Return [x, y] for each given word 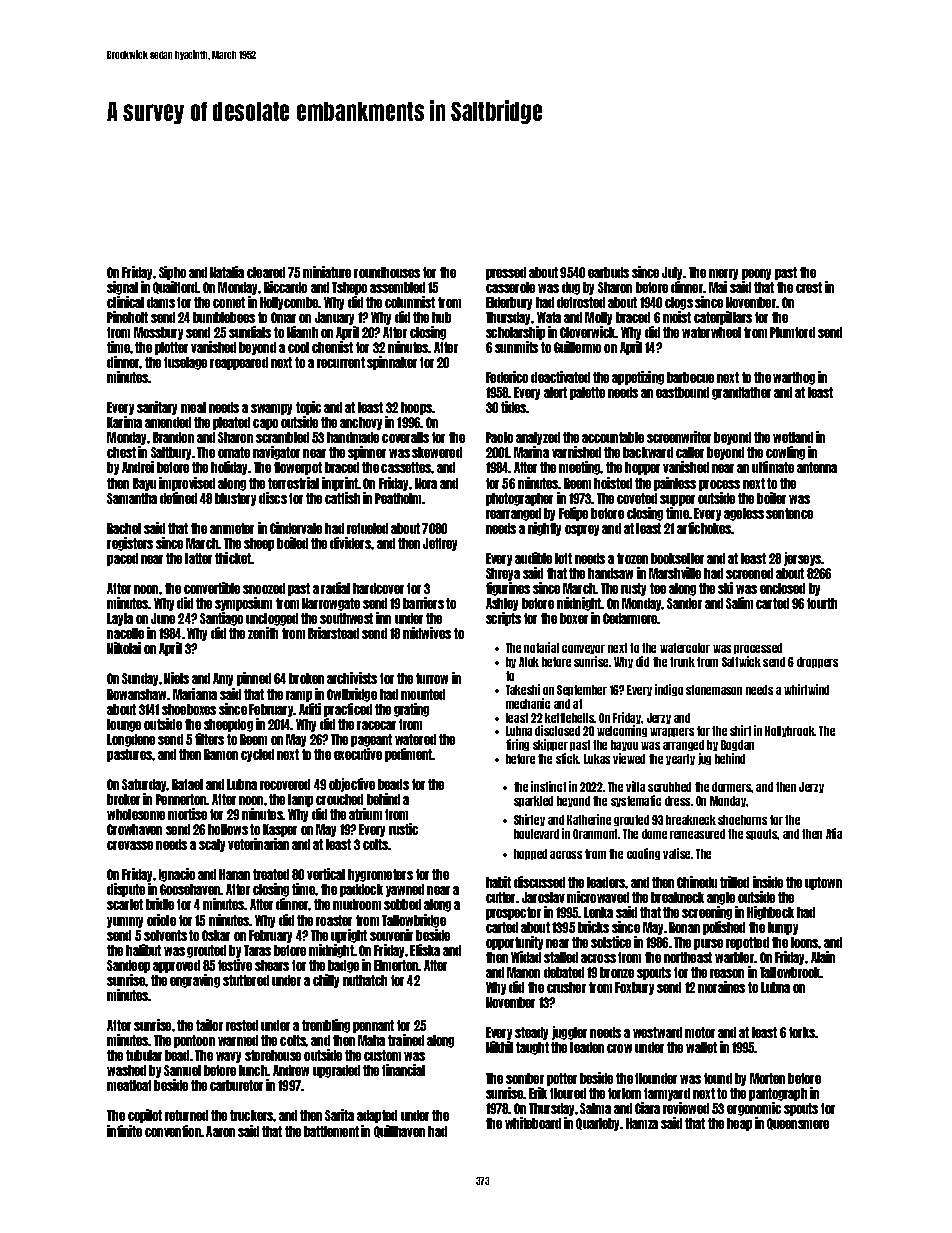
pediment [408, 755]
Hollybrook [790, 731]
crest [809, 287]
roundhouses [387, 272]
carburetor [236, 1085]
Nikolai [124, 648]
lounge [124, 725]
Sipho [172, 273]
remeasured [697, 834]
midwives [427, 633]
